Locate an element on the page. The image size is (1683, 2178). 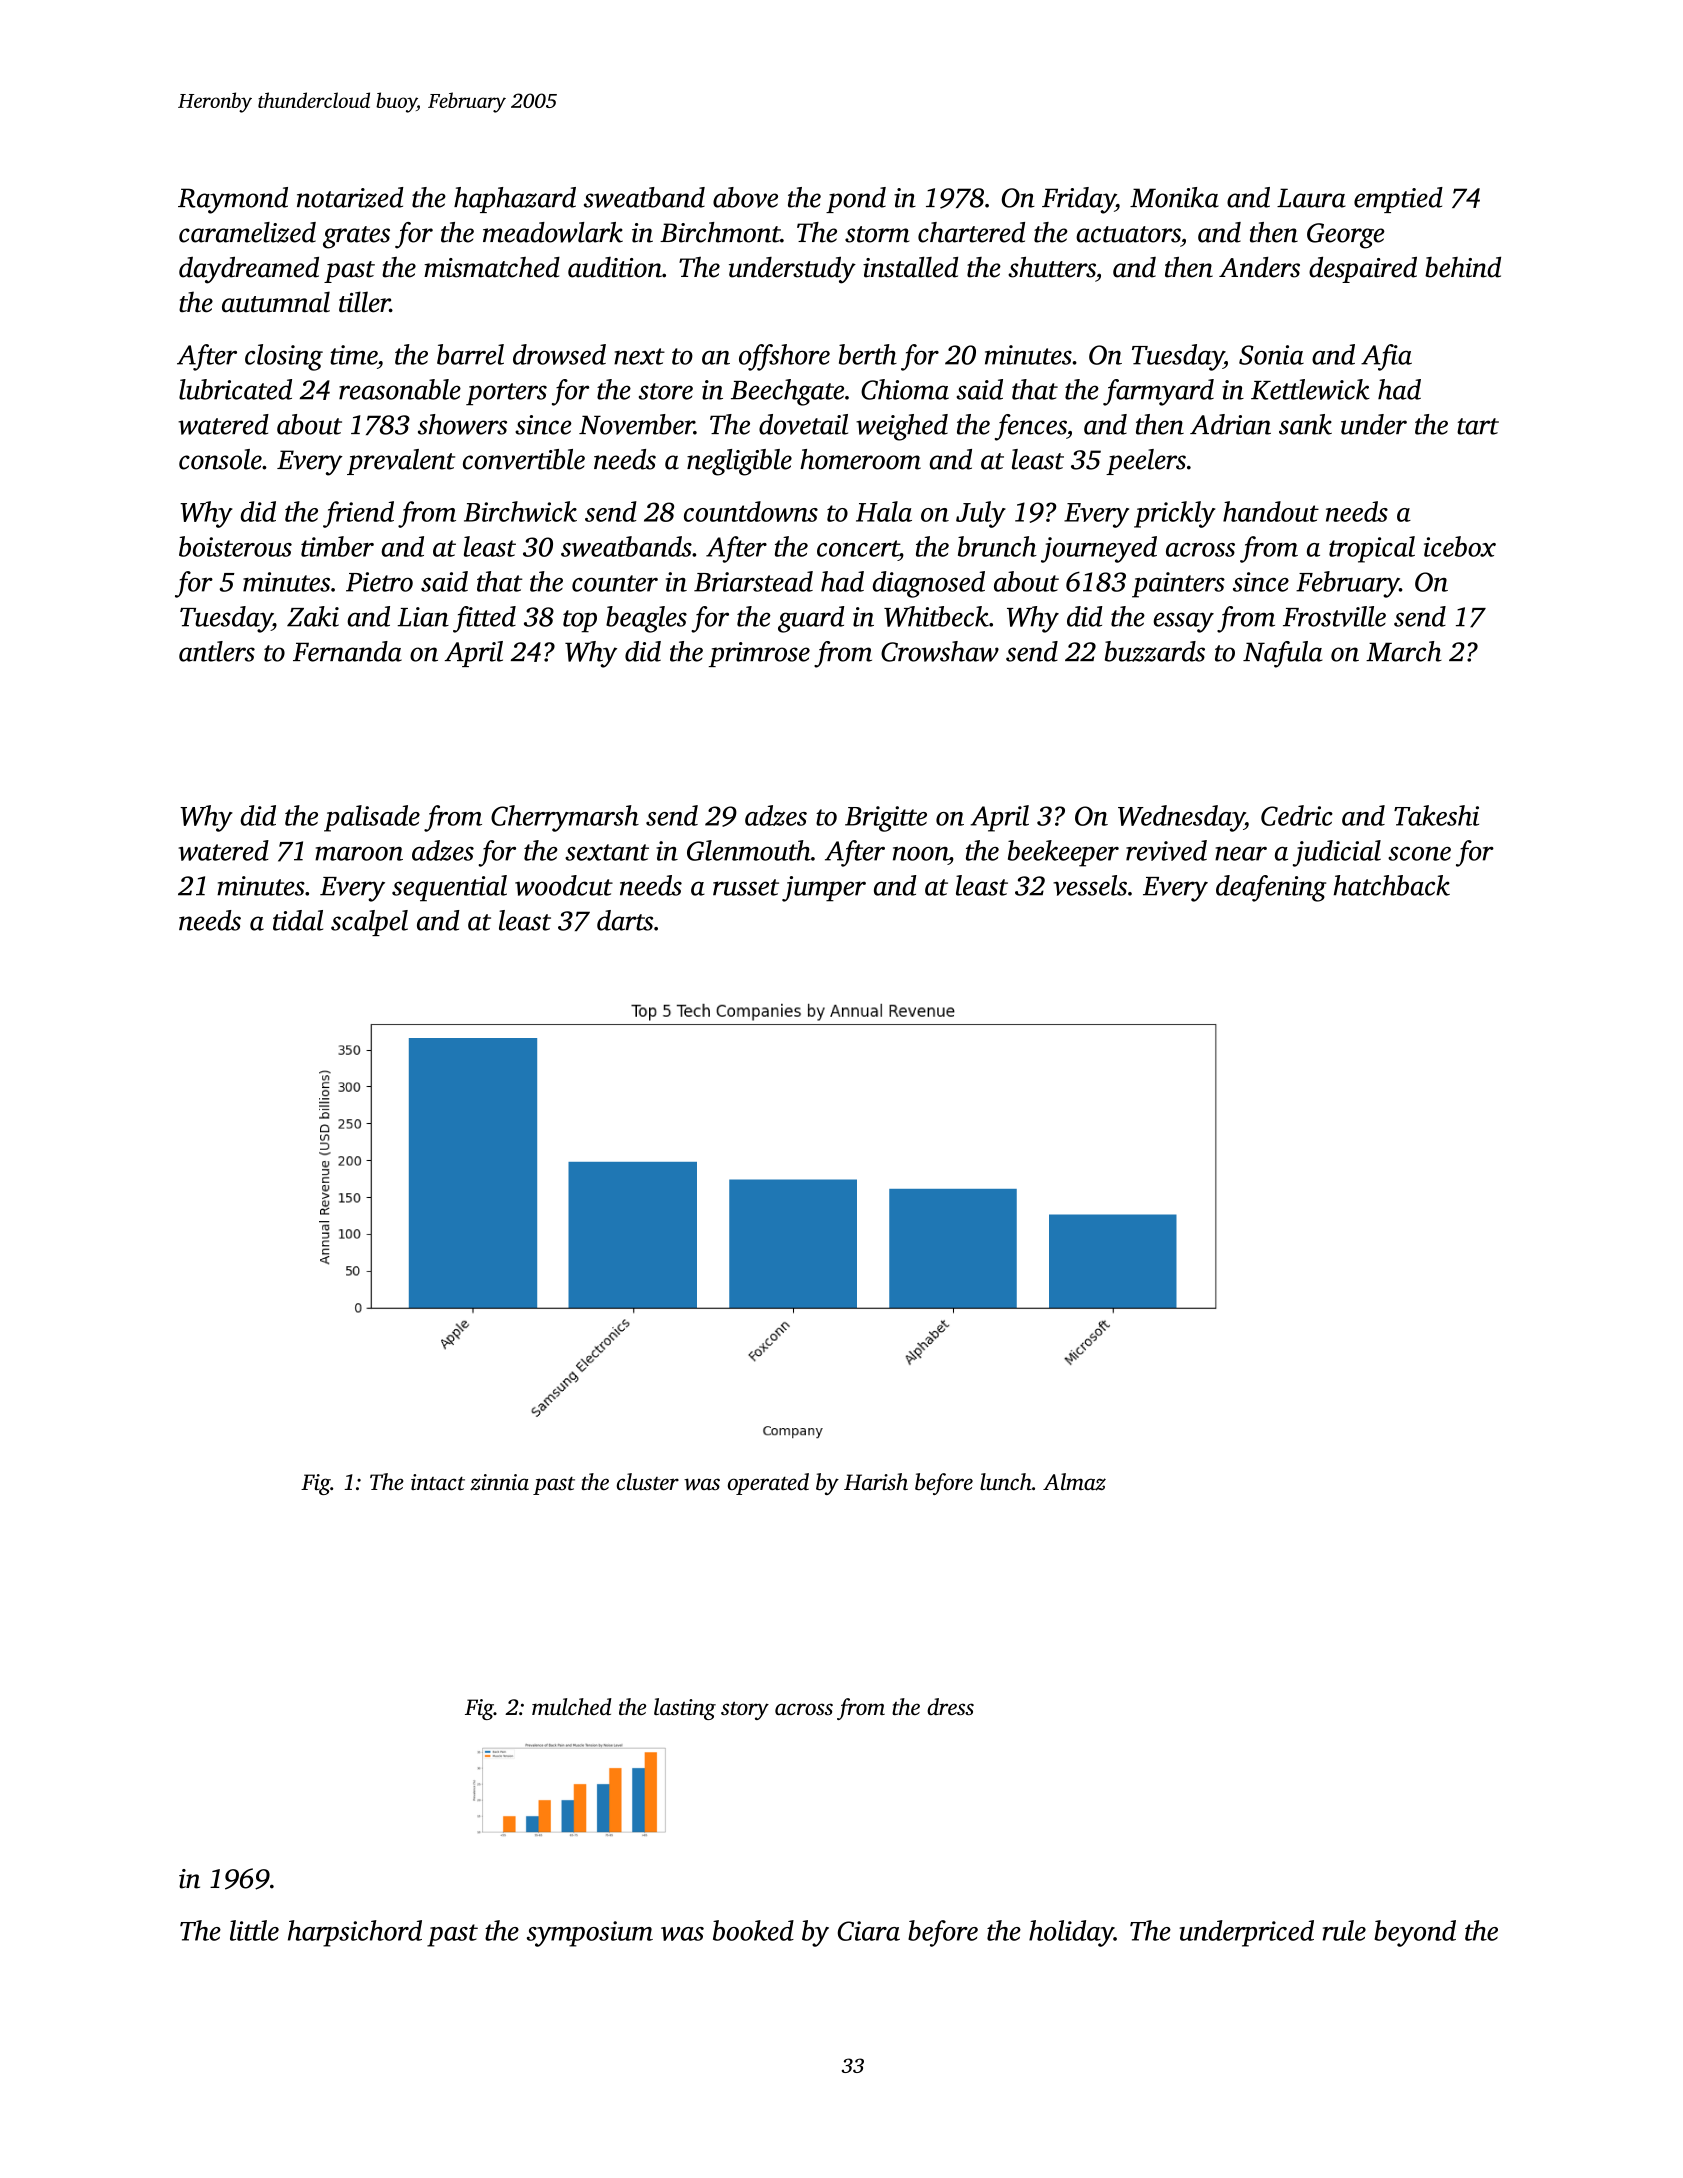
Takeshi is located at coordinates (1436, 815).
